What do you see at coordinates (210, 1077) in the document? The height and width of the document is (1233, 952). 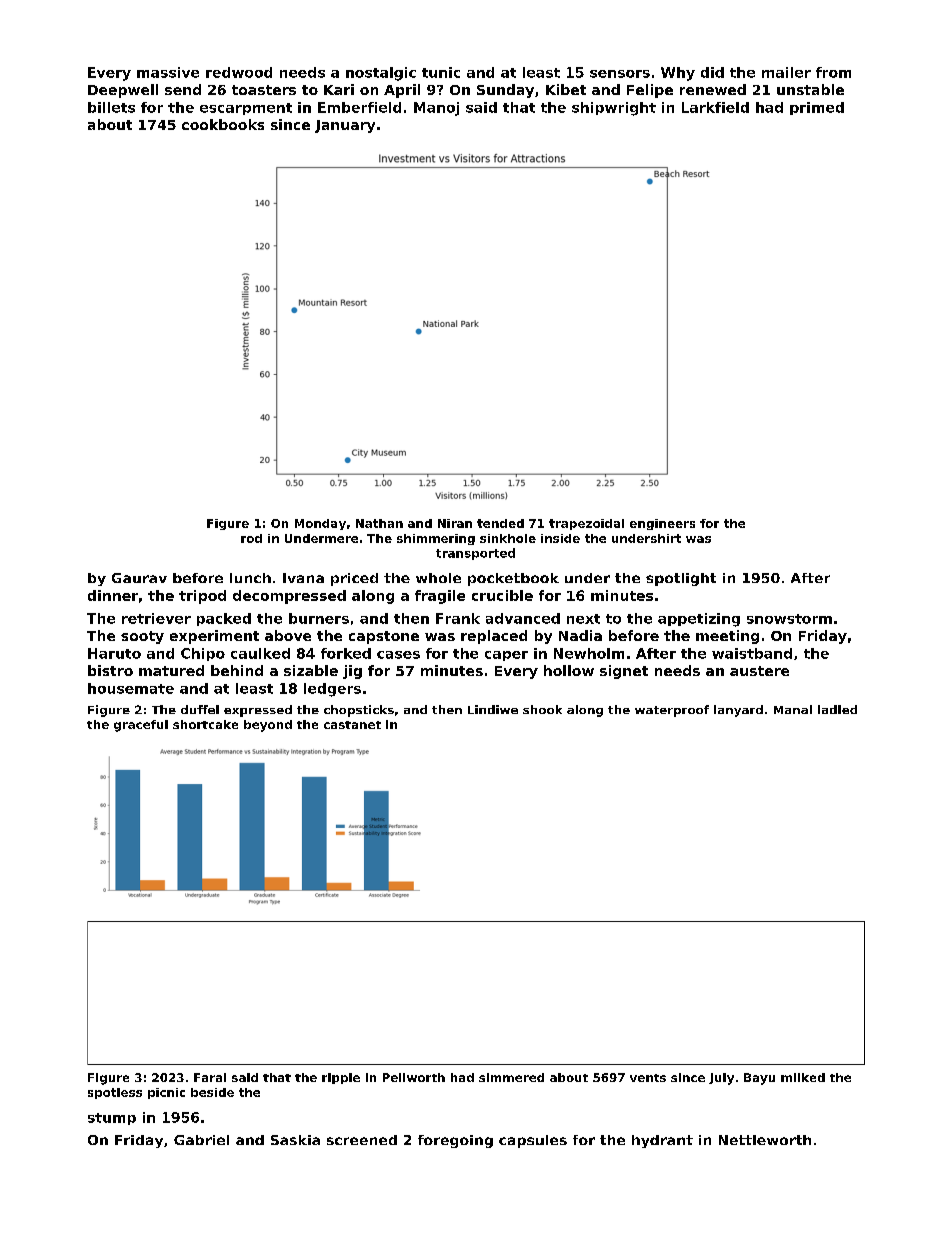 I see `Farai` at bounding box center [210, 1077].
